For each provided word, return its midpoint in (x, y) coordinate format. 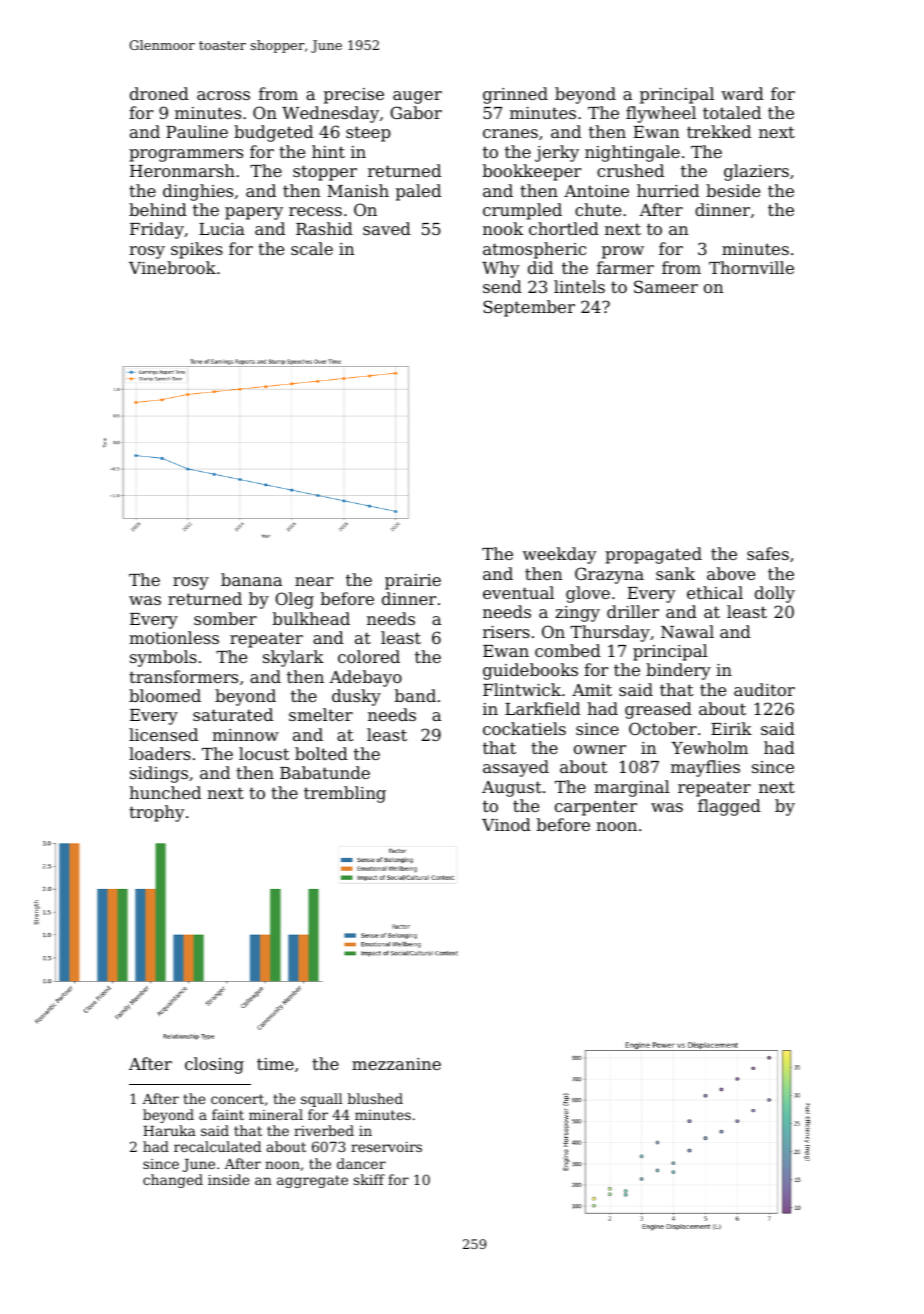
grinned (515, 95)
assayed (516, 768)
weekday (559, 555)
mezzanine (396, 1064)
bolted (321, 753)
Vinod (506, 824)
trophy (156, 813)
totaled (732, 112)
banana (251, 579)
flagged (729, 807)
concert (237, 1099)
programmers (186, 155)
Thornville (751, 267)
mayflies (705, 768)
